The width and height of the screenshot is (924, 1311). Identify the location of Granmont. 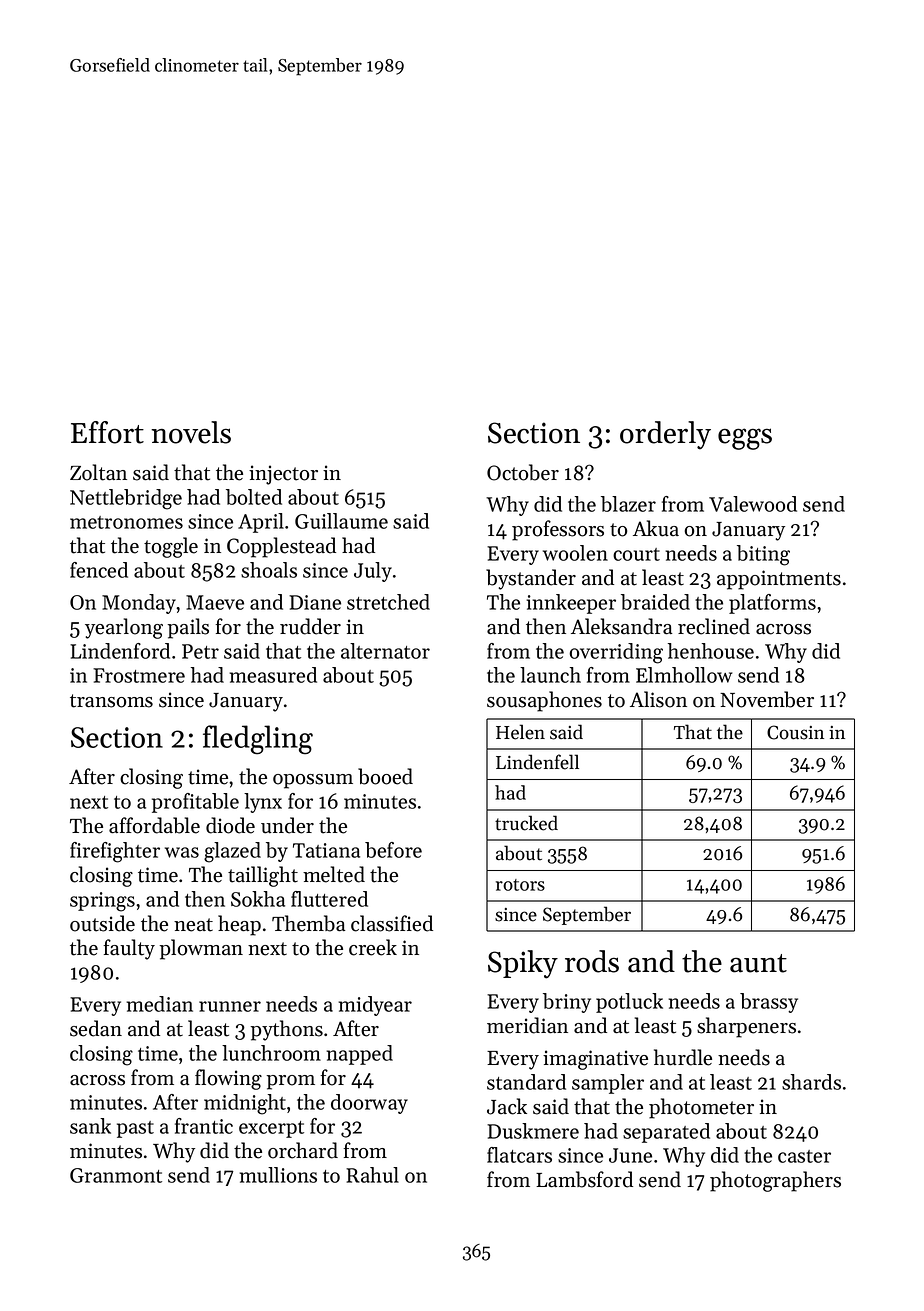
(116, 1175).
